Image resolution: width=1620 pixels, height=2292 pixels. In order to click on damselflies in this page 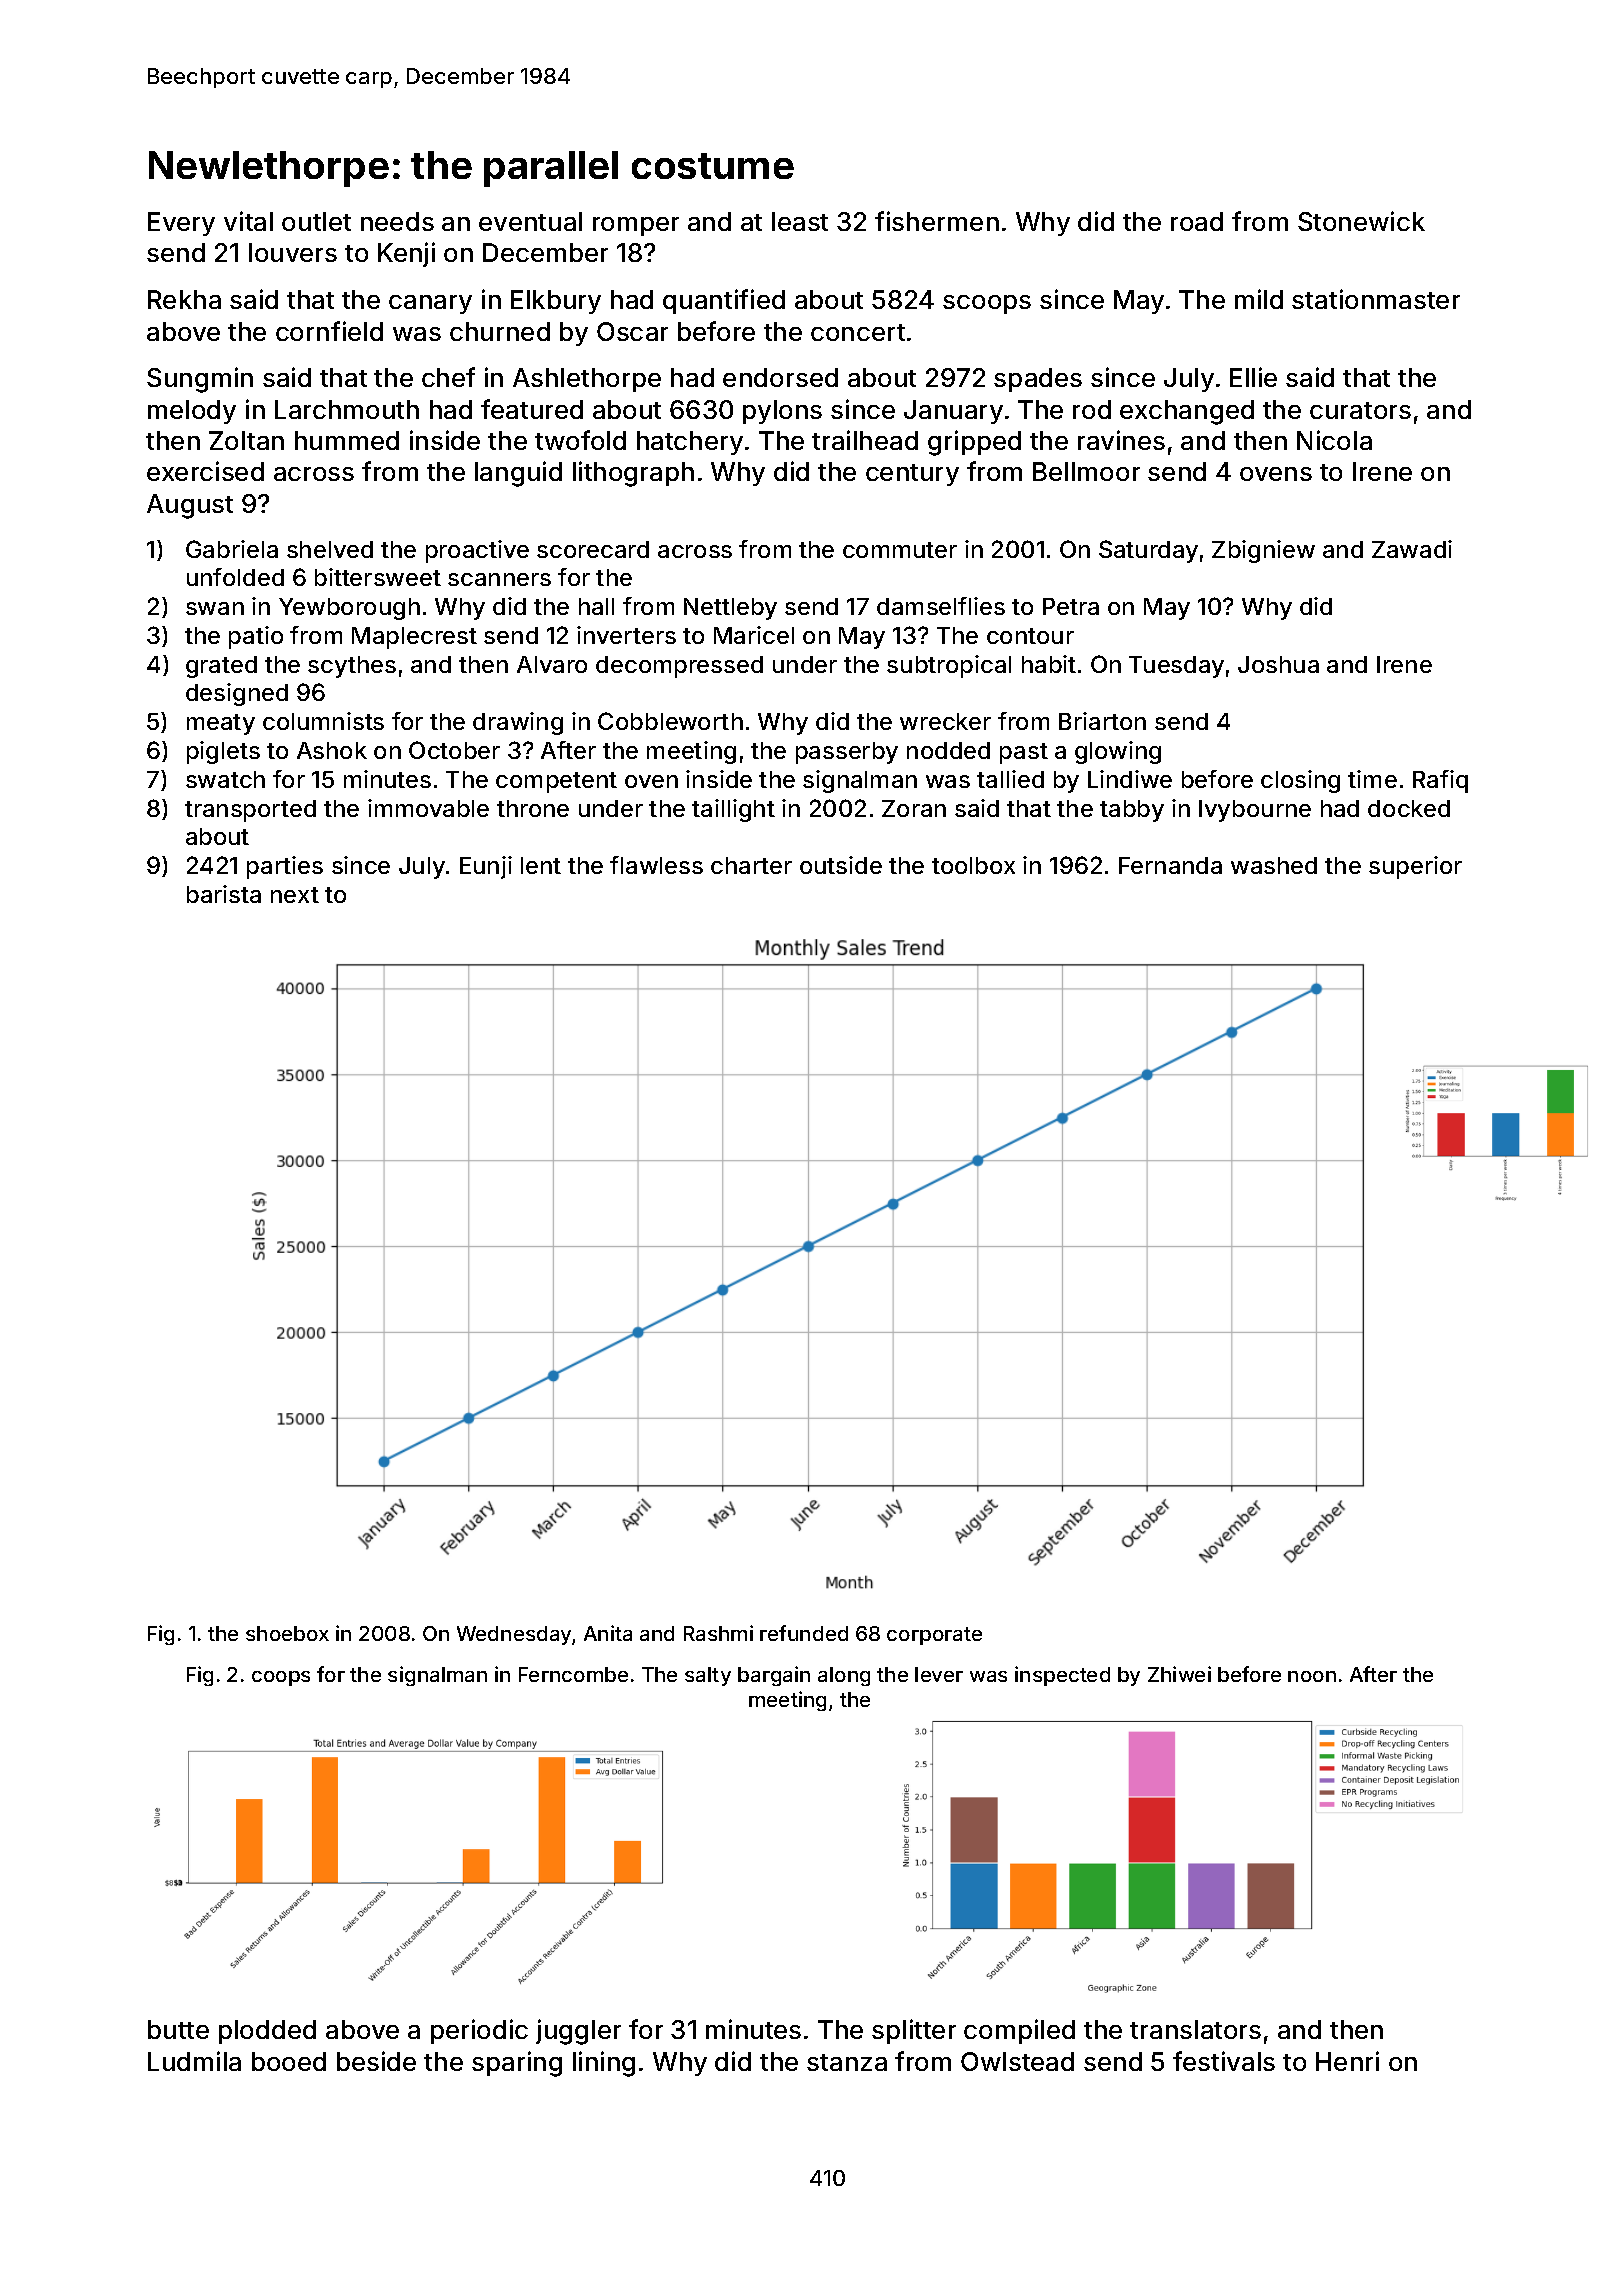, I will do `click(941, 606)`.
